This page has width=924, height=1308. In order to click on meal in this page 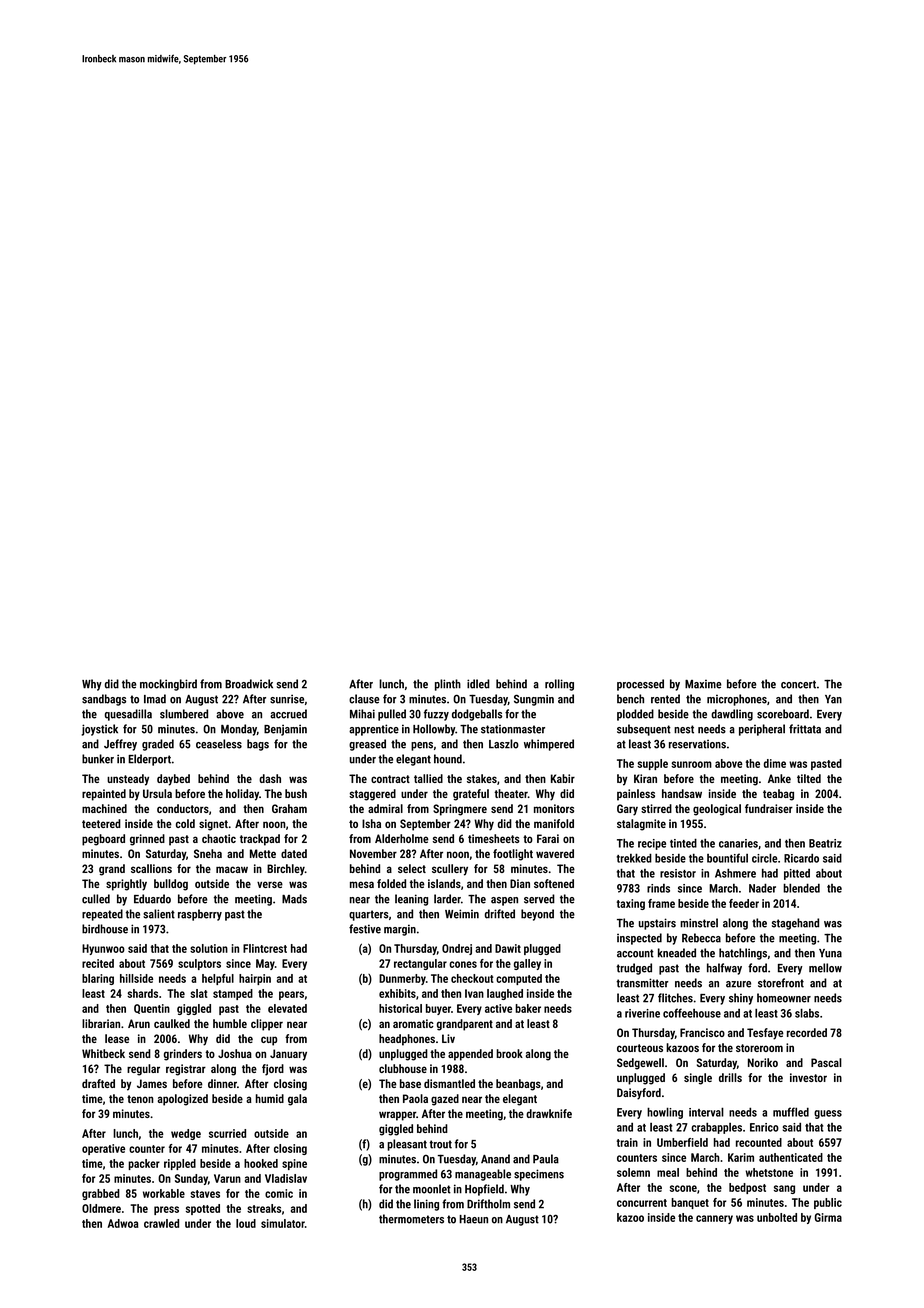, I will do `click(668, 1172)`.
